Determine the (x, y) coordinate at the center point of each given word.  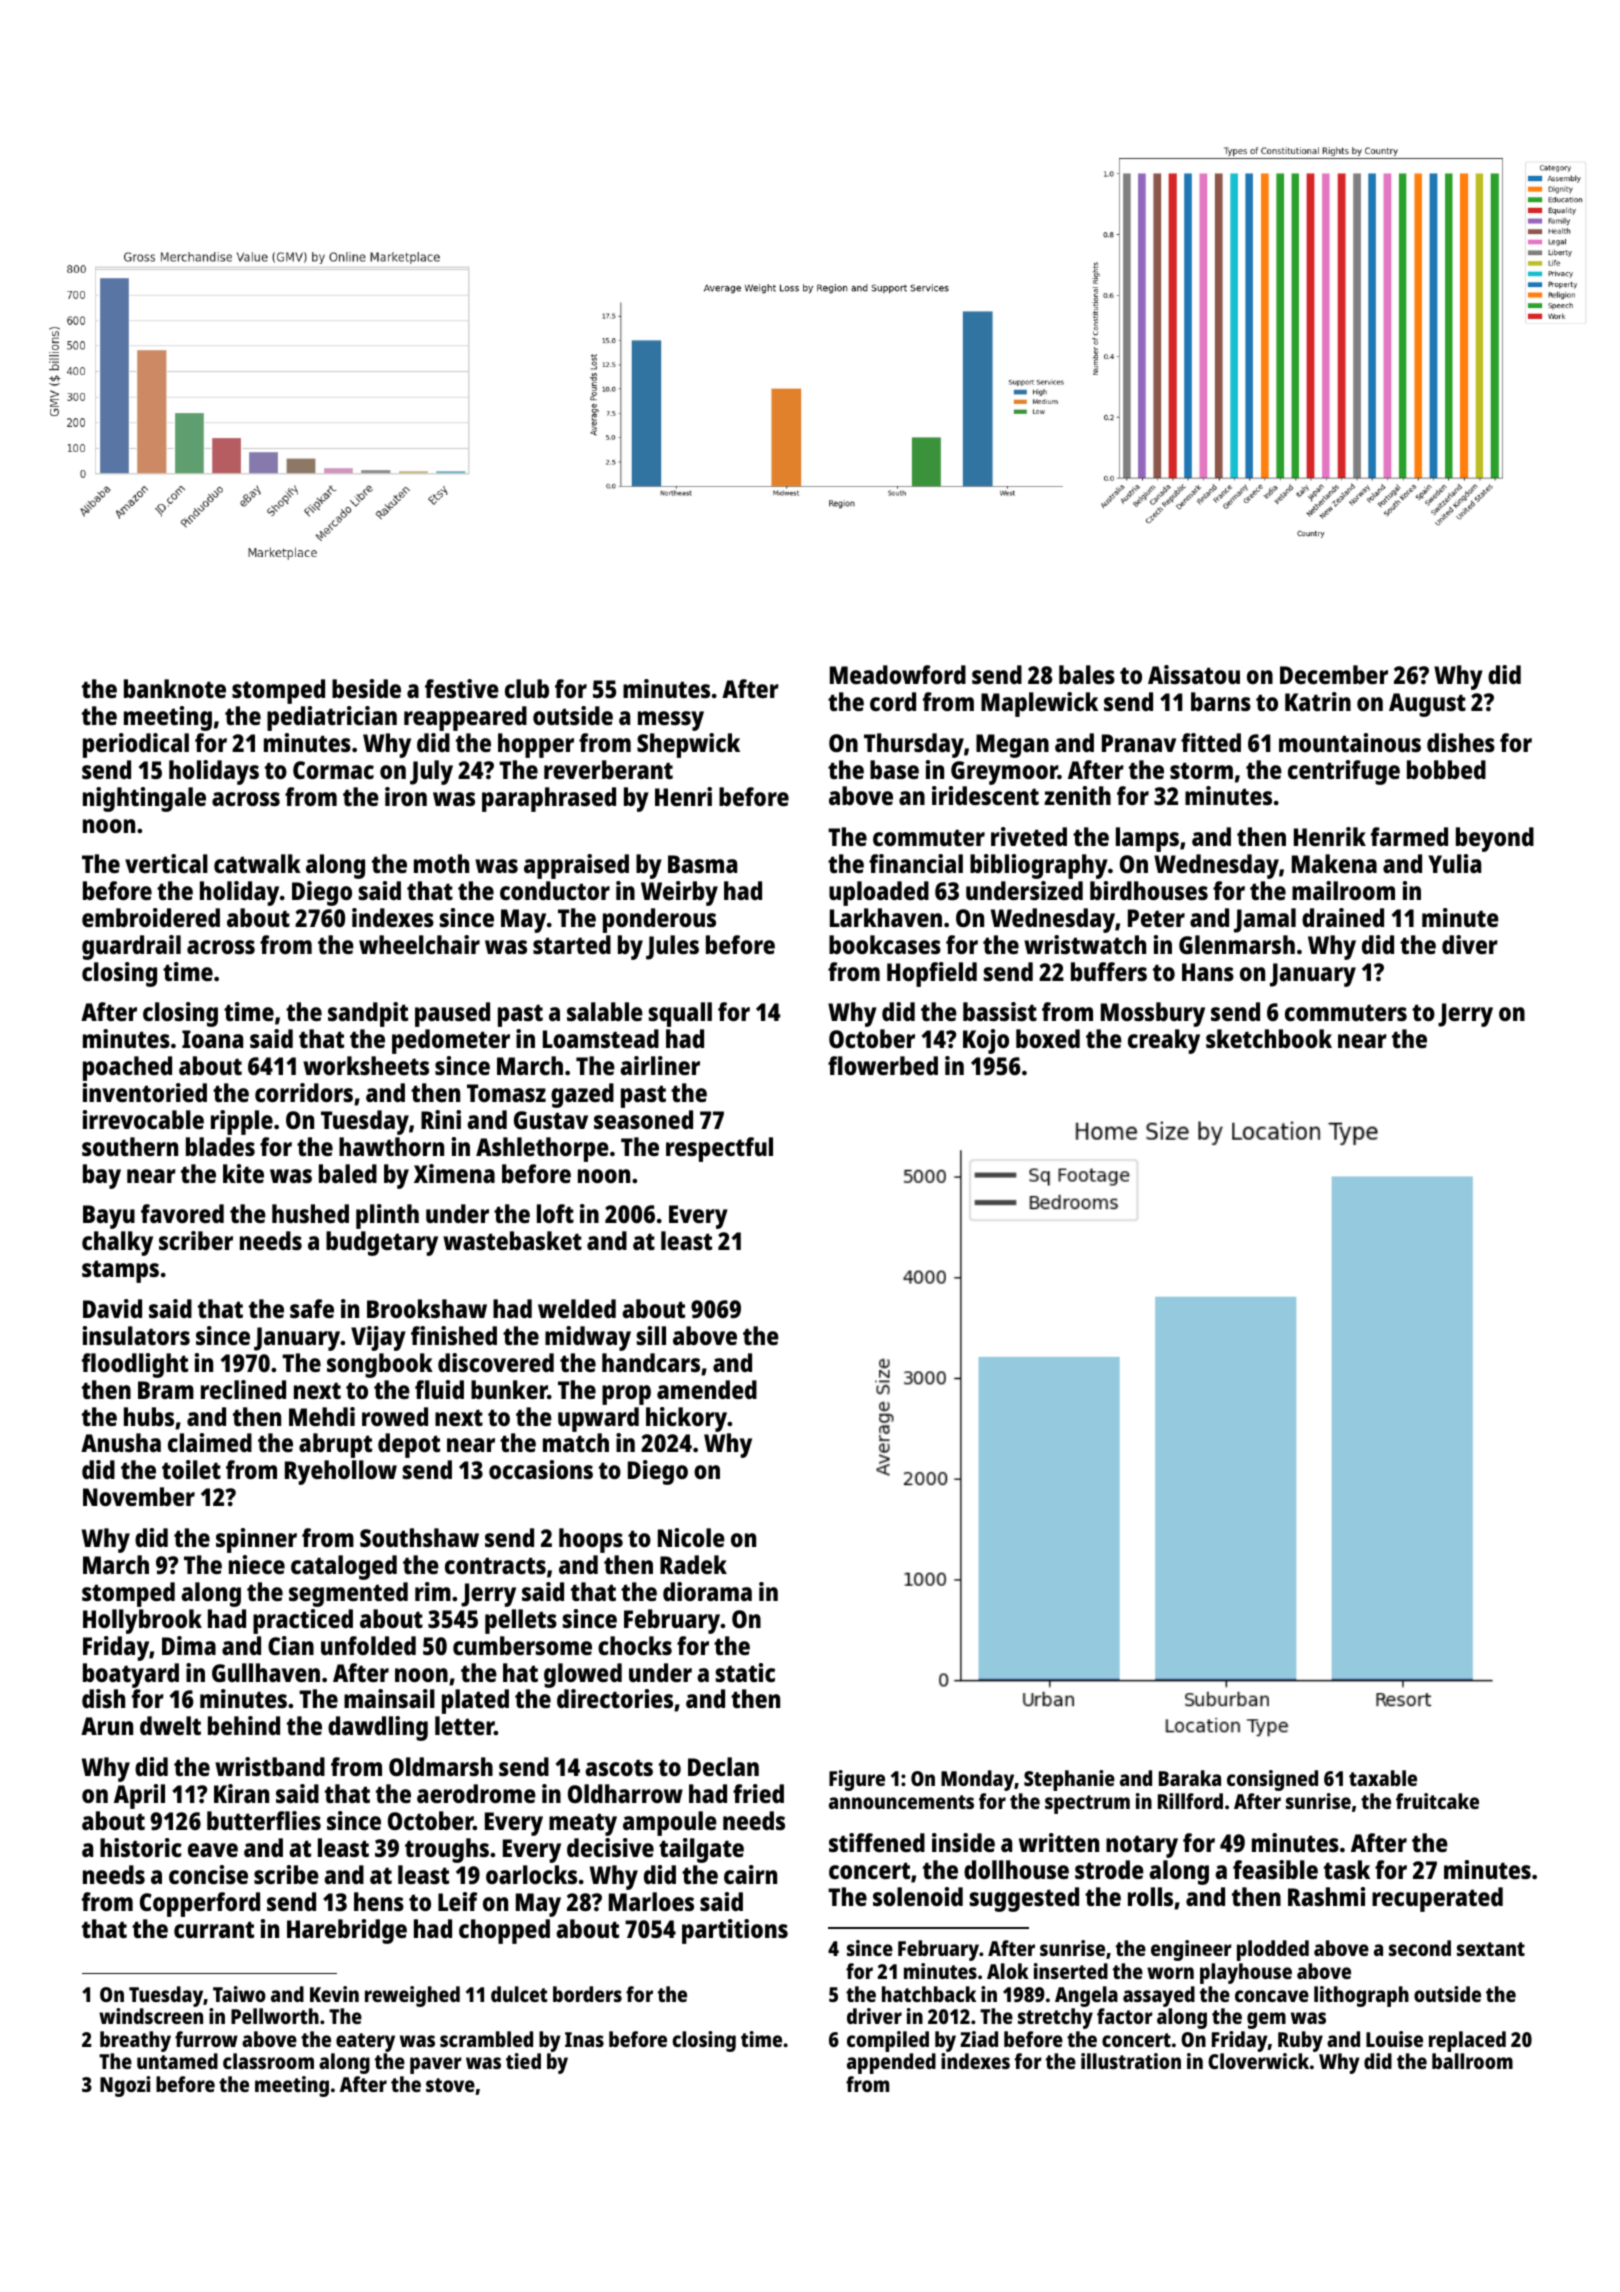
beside (366, 688)
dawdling (378, 1728)
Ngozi (125, 2086)
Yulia (1454, 863)
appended (891, 2063)
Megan (1012, 746)
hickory (687, 1419)
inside (963, 1842)
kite (243, 1173)
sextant (1491, 1949)
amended (707, 1389)
